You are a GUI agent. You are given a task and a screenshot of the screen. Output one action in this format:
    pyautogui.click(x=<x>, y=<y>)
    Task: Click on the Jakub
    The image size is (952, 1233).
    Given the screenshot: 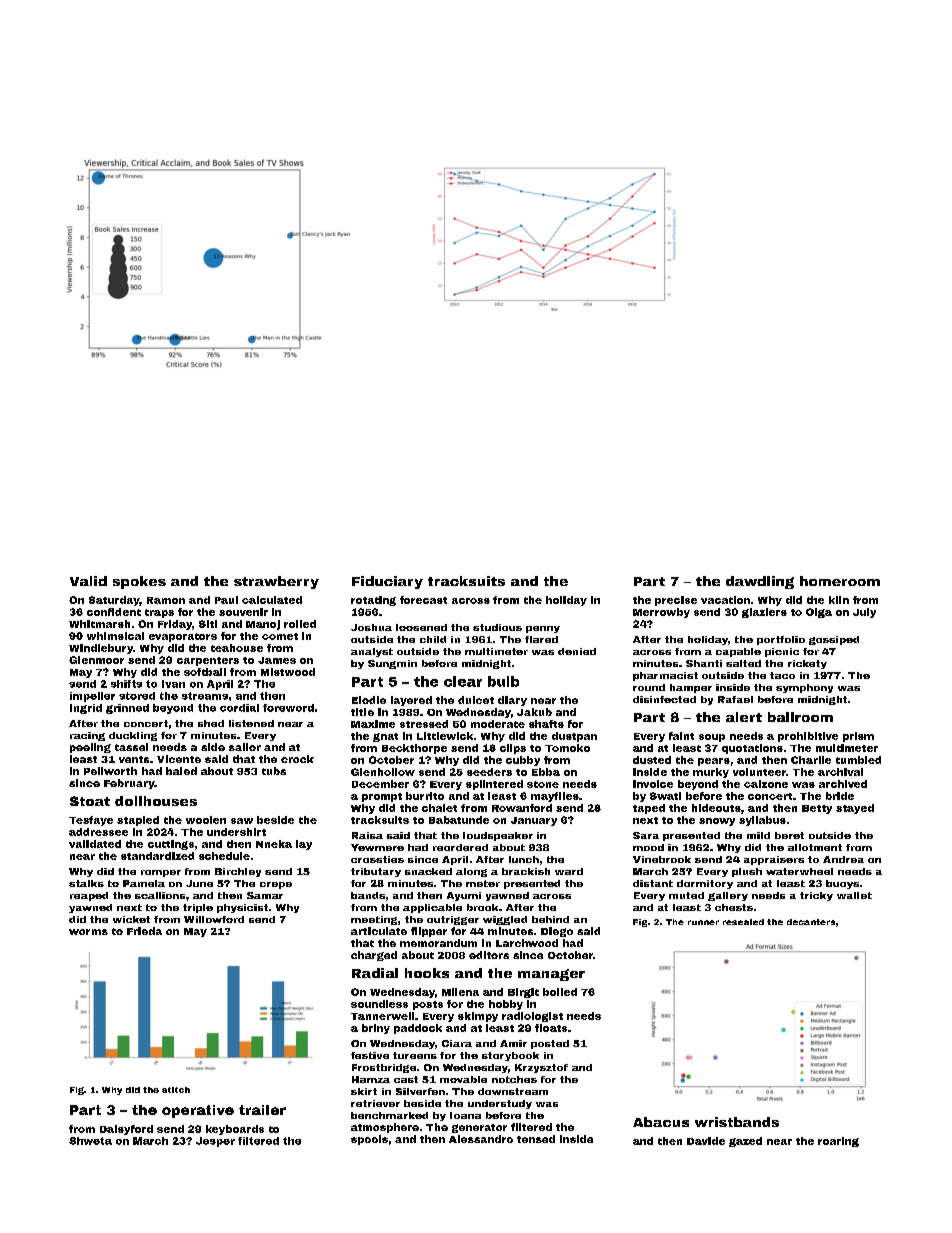 What is the action you would take?
    pyautogui.click(x=534, y=712)
